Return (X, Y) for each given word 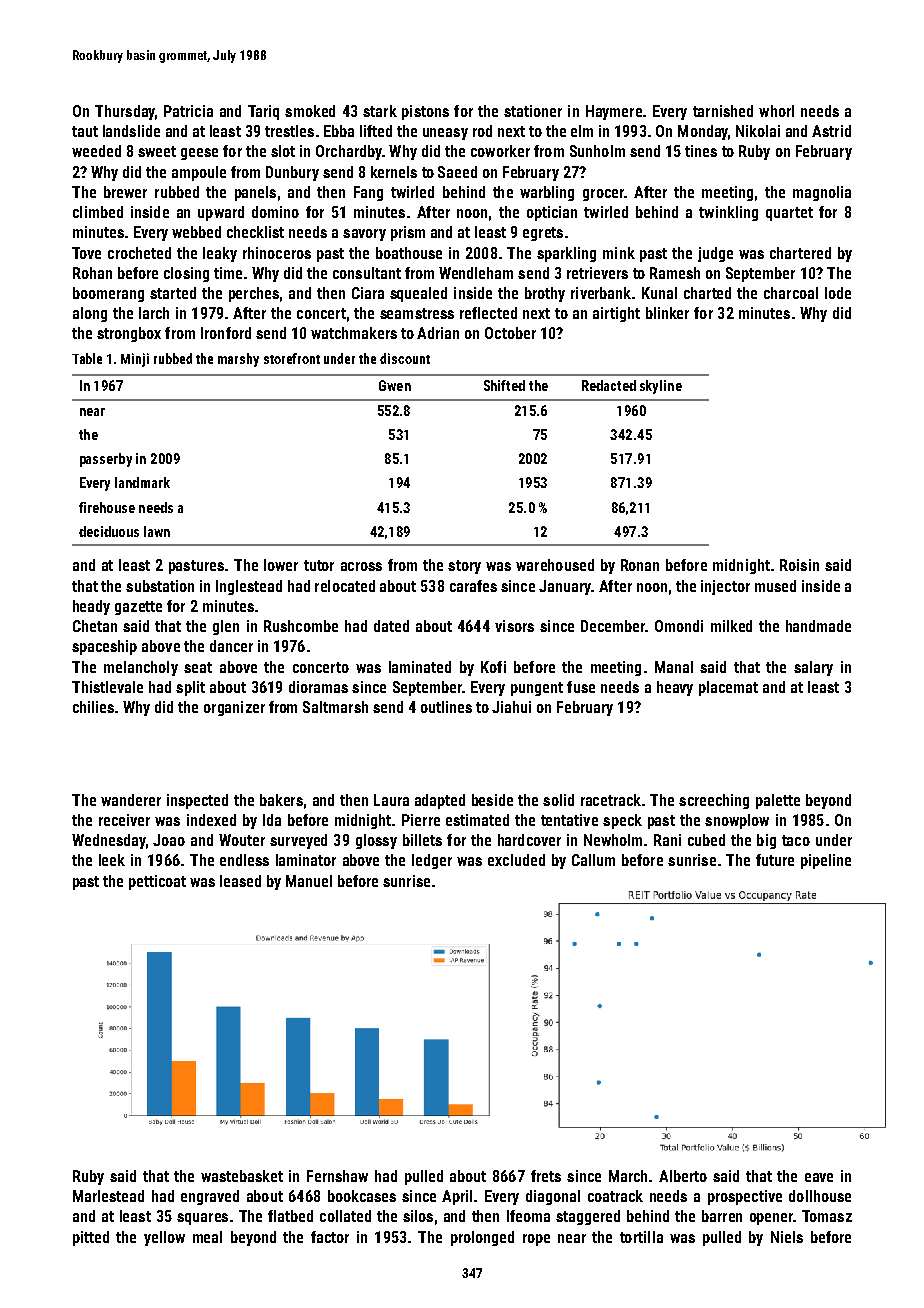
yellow (164, 1238)
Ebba (339, 131)
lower (281, 565)
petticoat (157, 882)
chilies (93, 707)
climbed (98, 212)
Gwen (395, 385)
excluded (516, 860)
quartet (789, 214)
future (775, 860)
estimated (477, 820)
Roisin (799, 565)
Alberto (683, 1176)
